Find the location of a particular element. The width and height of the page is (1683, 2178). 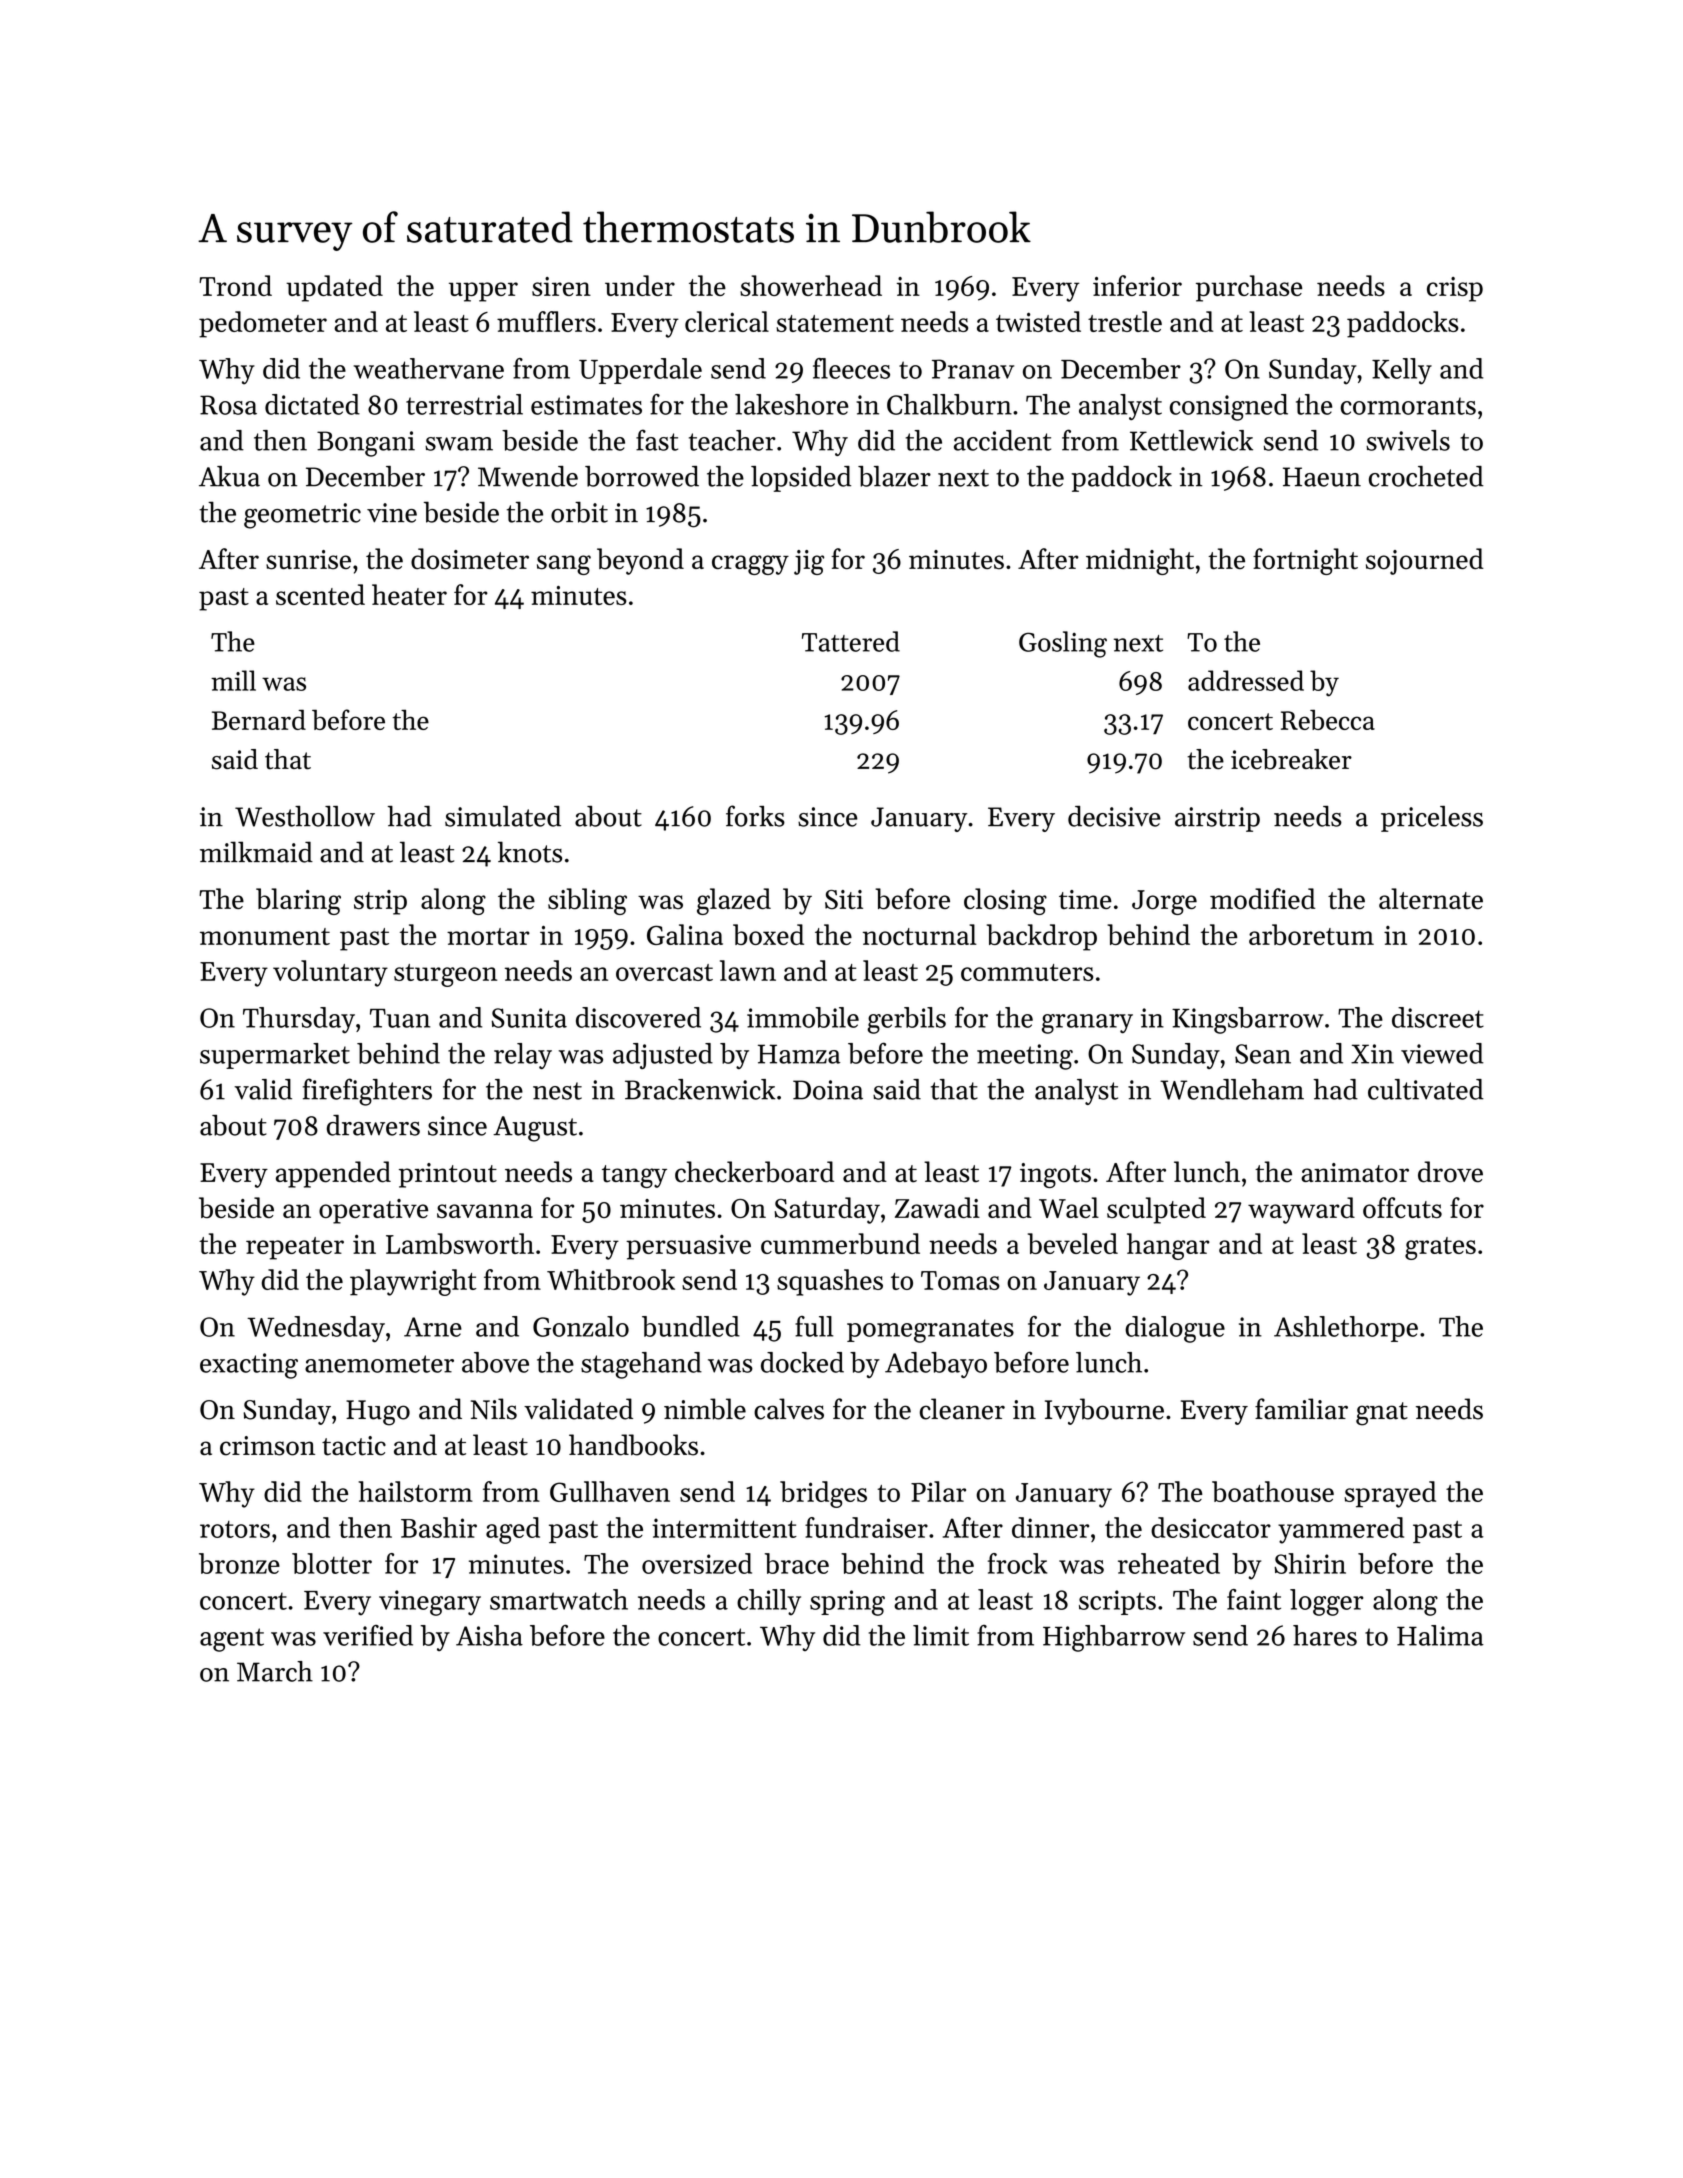

trestle is located at coordinates (1125, 321).
